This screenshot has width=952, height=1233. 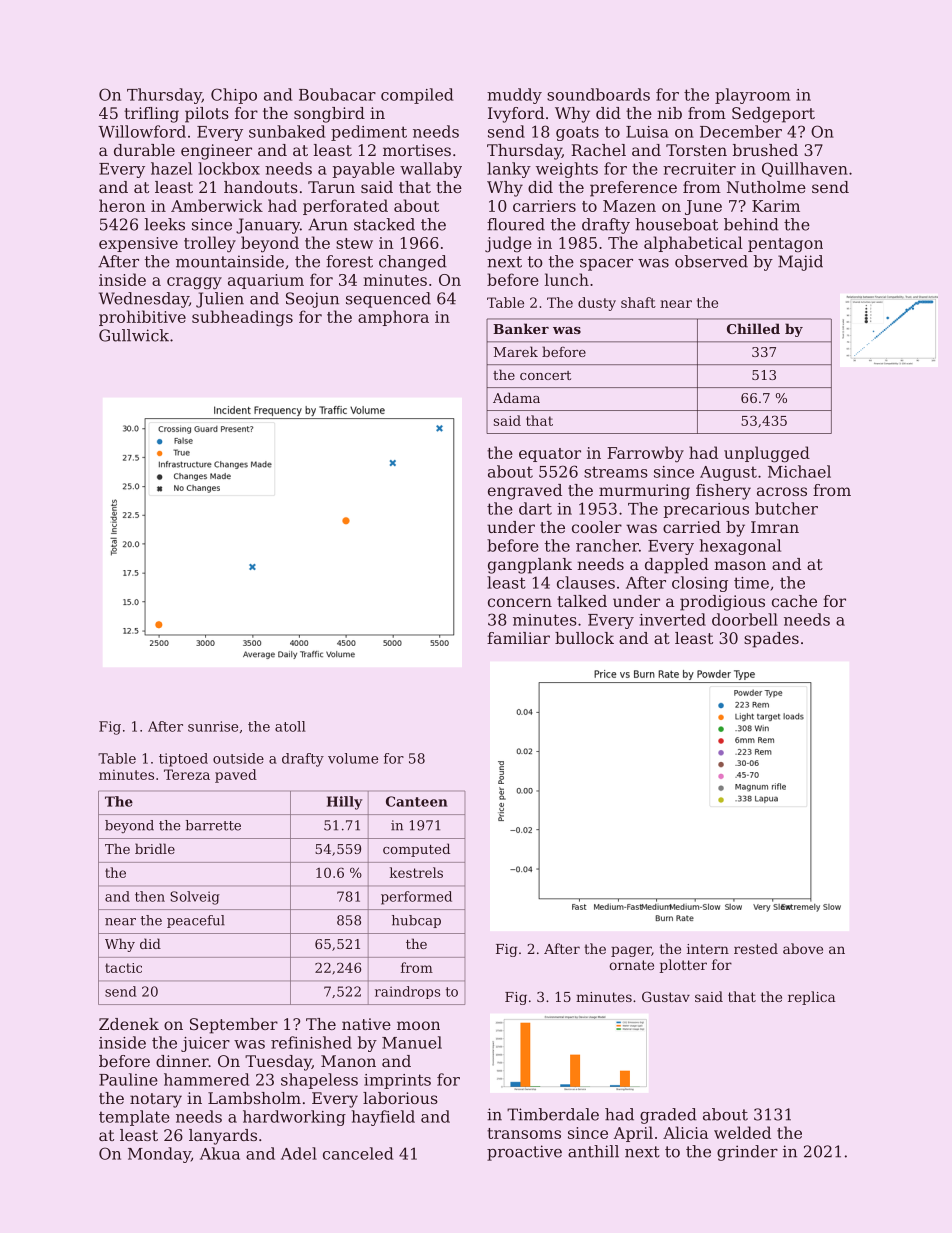 What do you see at coordinates (213, 726) in the screenshot?
I see `sunrise` at bounding box center [213, 726].
